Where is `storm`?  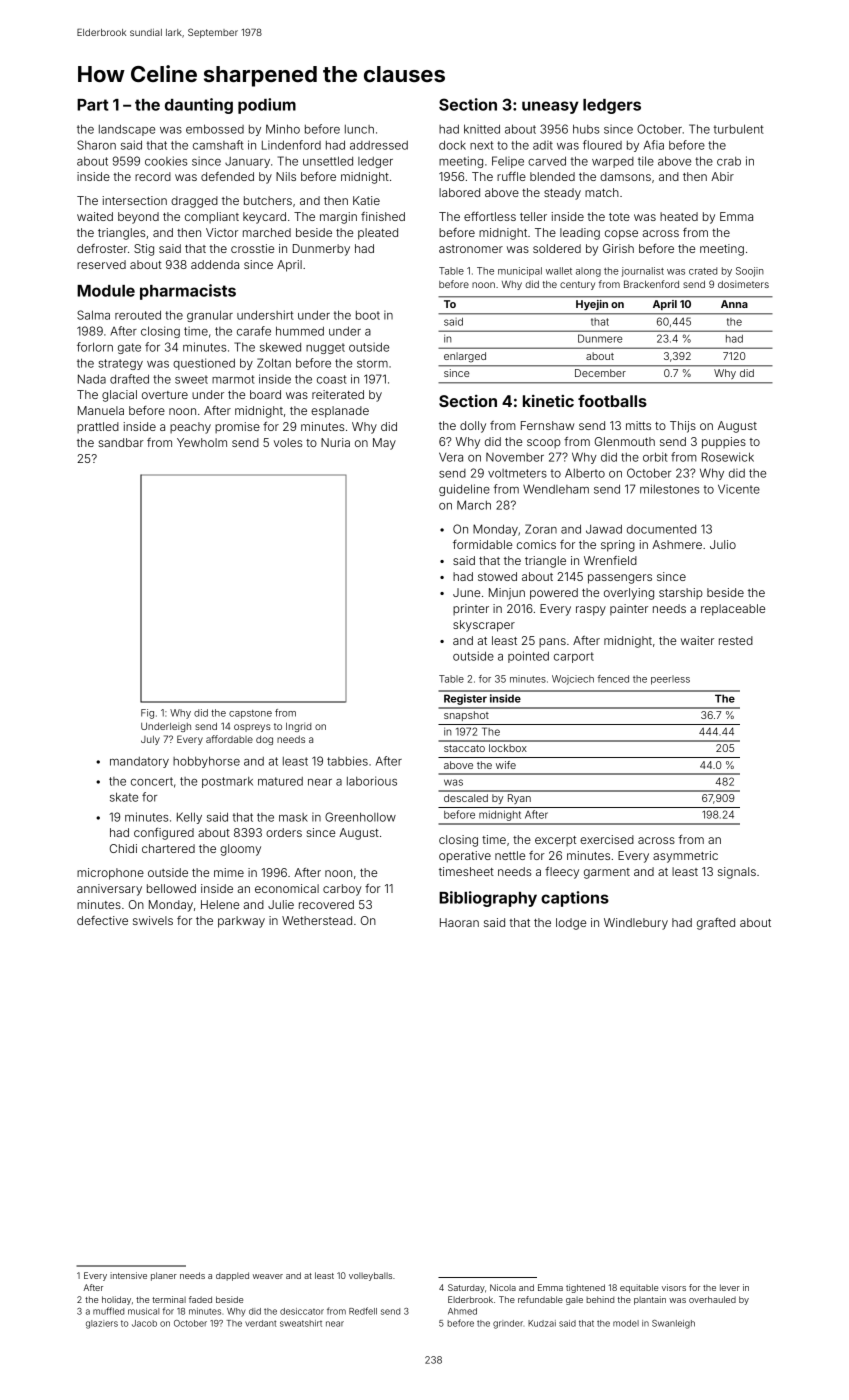
storm is located at coordinates (372, 363).
